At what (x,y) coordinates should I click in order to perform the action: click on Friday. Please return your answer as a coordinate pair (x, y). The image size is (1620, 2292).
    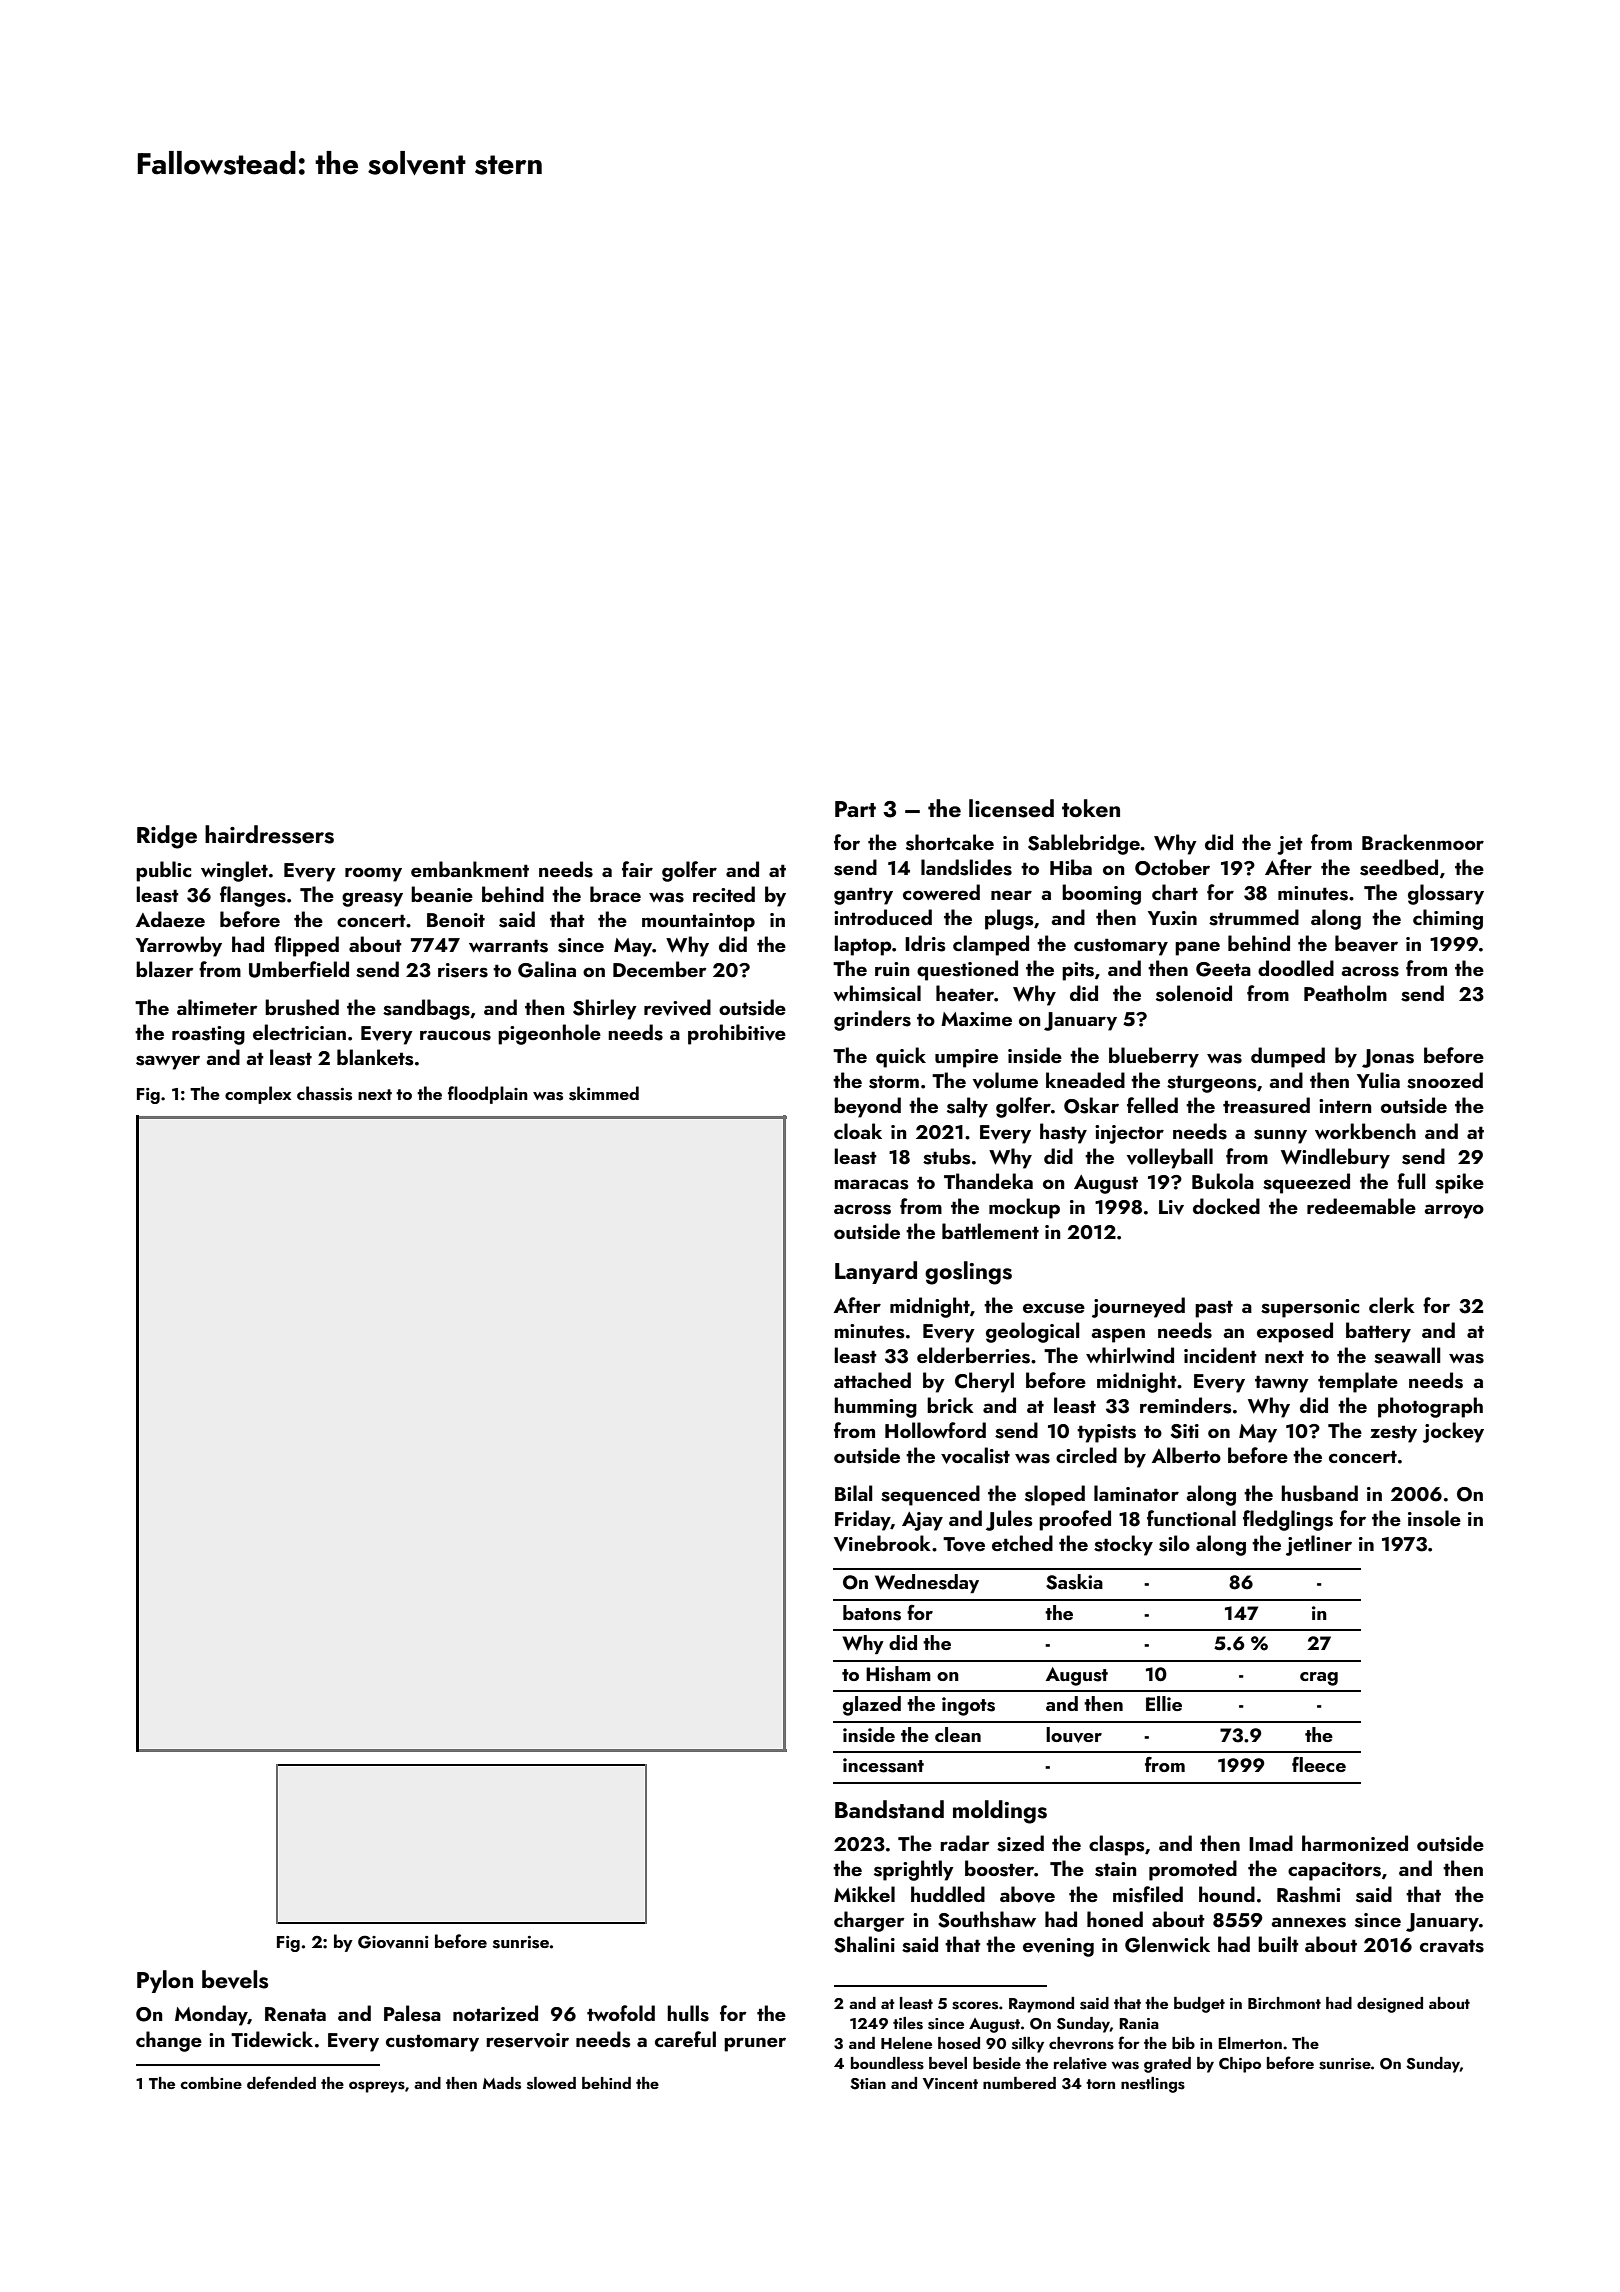
    Looking at the image, I should click on (863, 1520).
